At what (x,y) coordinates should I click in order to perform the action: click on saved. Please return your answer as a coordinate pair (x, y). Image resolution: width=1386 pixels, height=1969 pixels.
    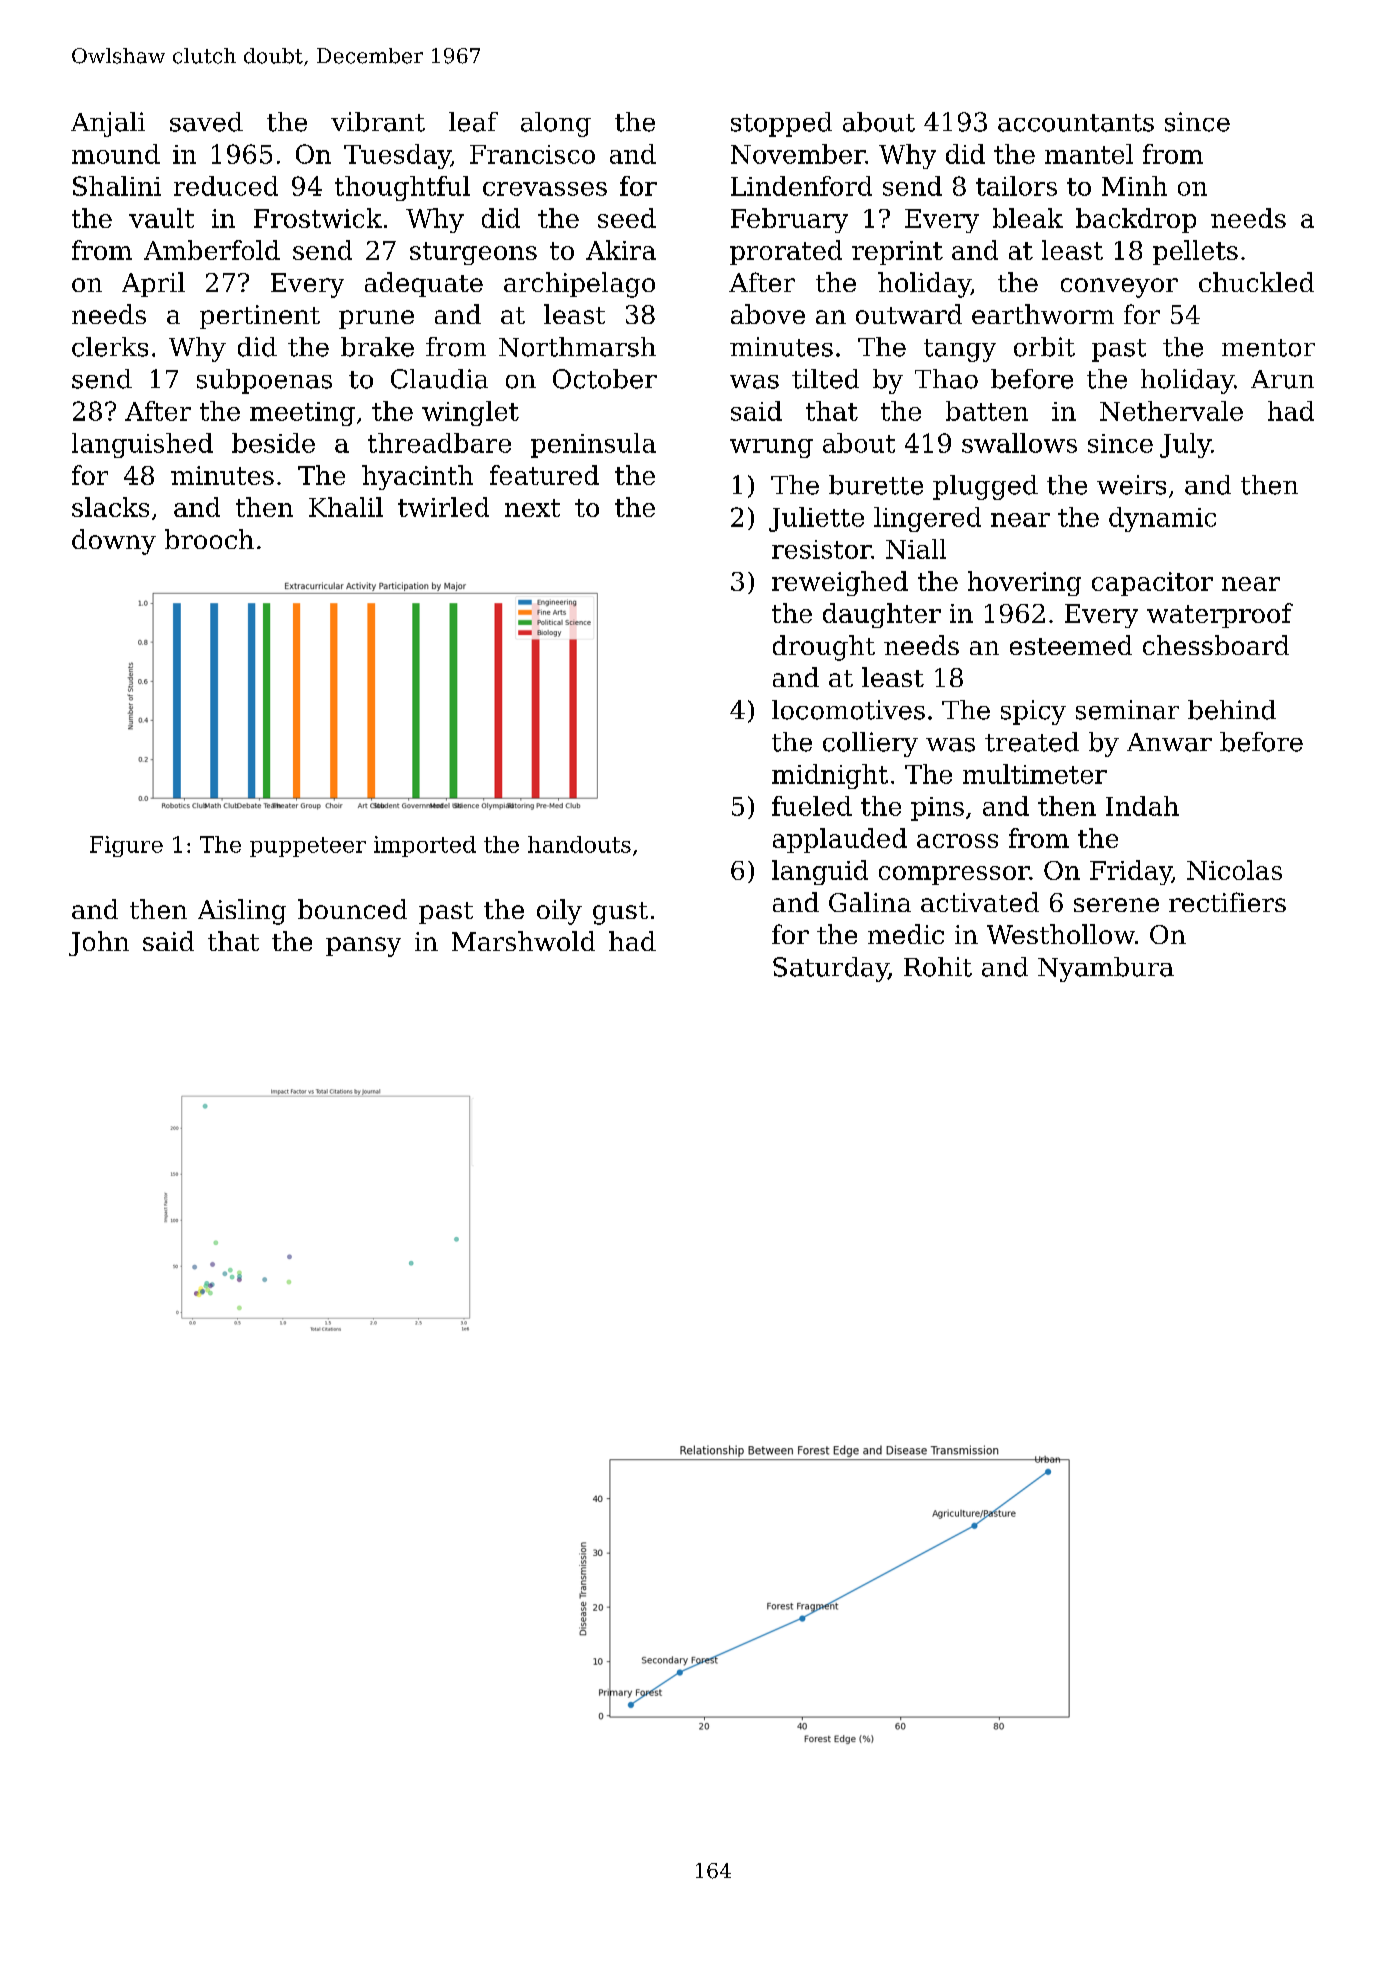
    Looking at the image, I should click on (206, 122).
